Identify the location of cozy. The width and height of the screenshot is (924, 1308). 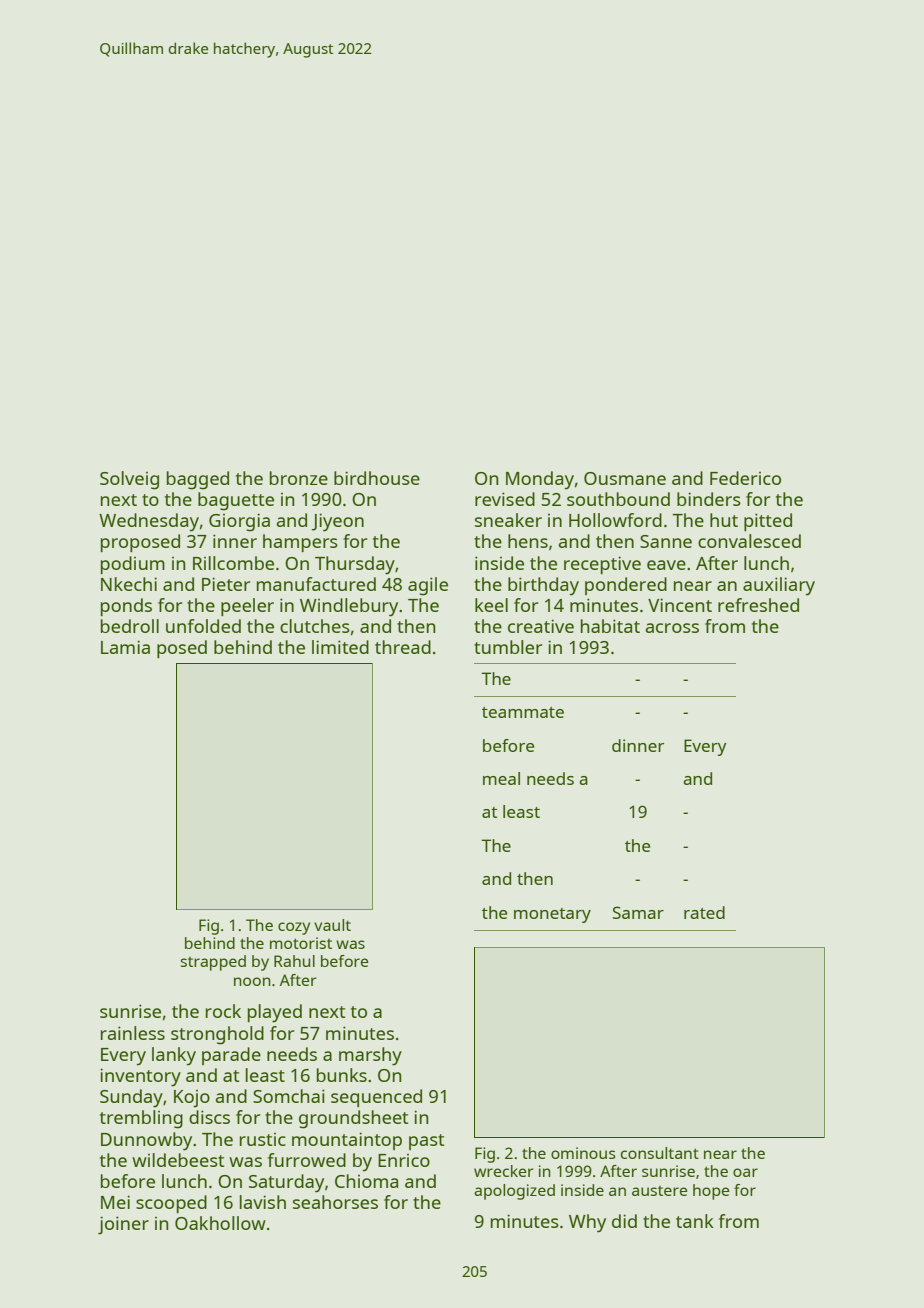
(294, 928).
